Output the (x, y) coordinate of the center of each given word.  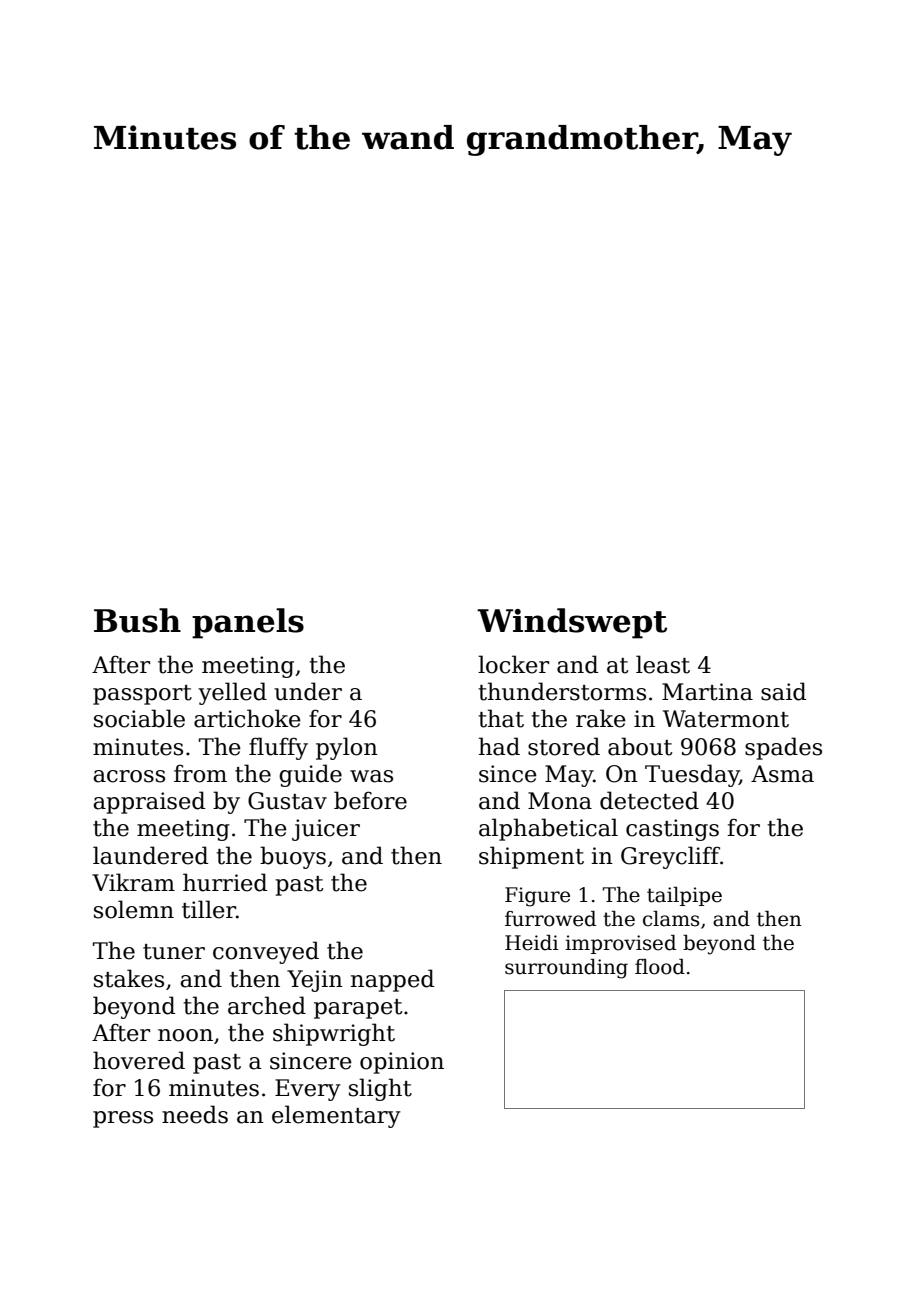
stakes (129, 978)
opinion (402, 1063)
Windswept (572, 623)
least (663, 664)
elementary (336, 1116)
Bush (137, 620)
